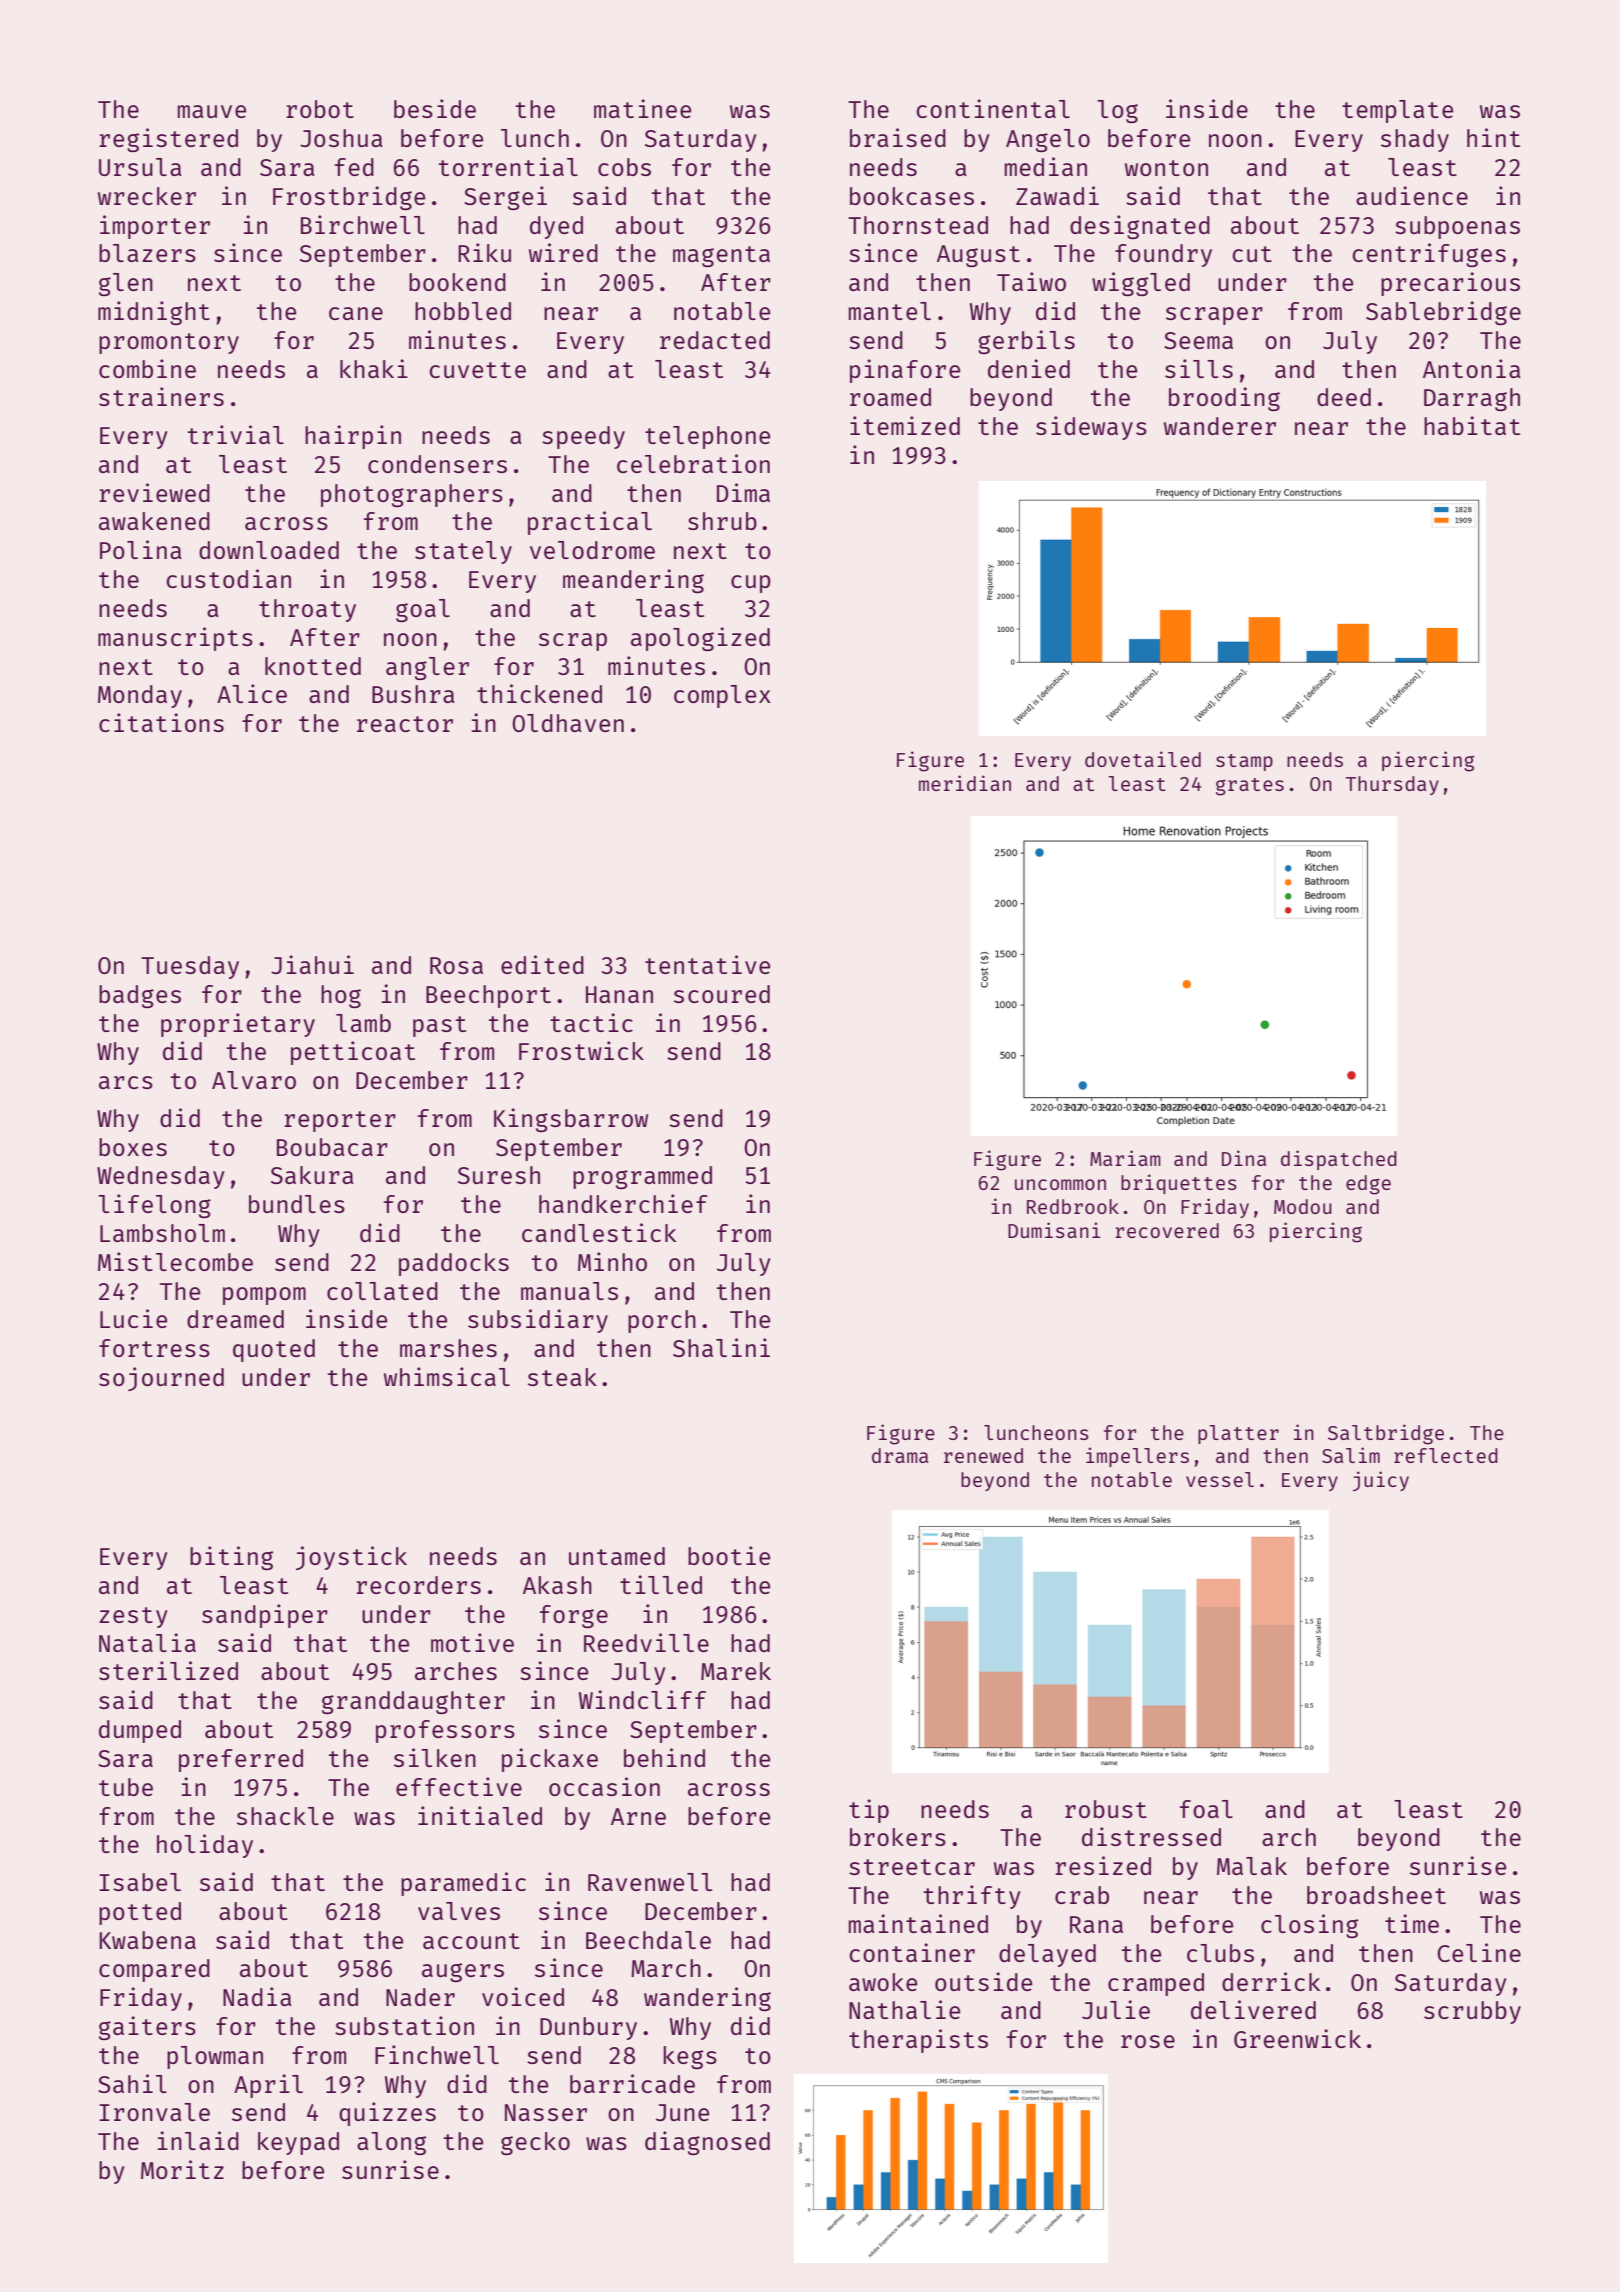 This screenshot has height=2292, width=1620. I want to click on hint, so click(1493, 137).
